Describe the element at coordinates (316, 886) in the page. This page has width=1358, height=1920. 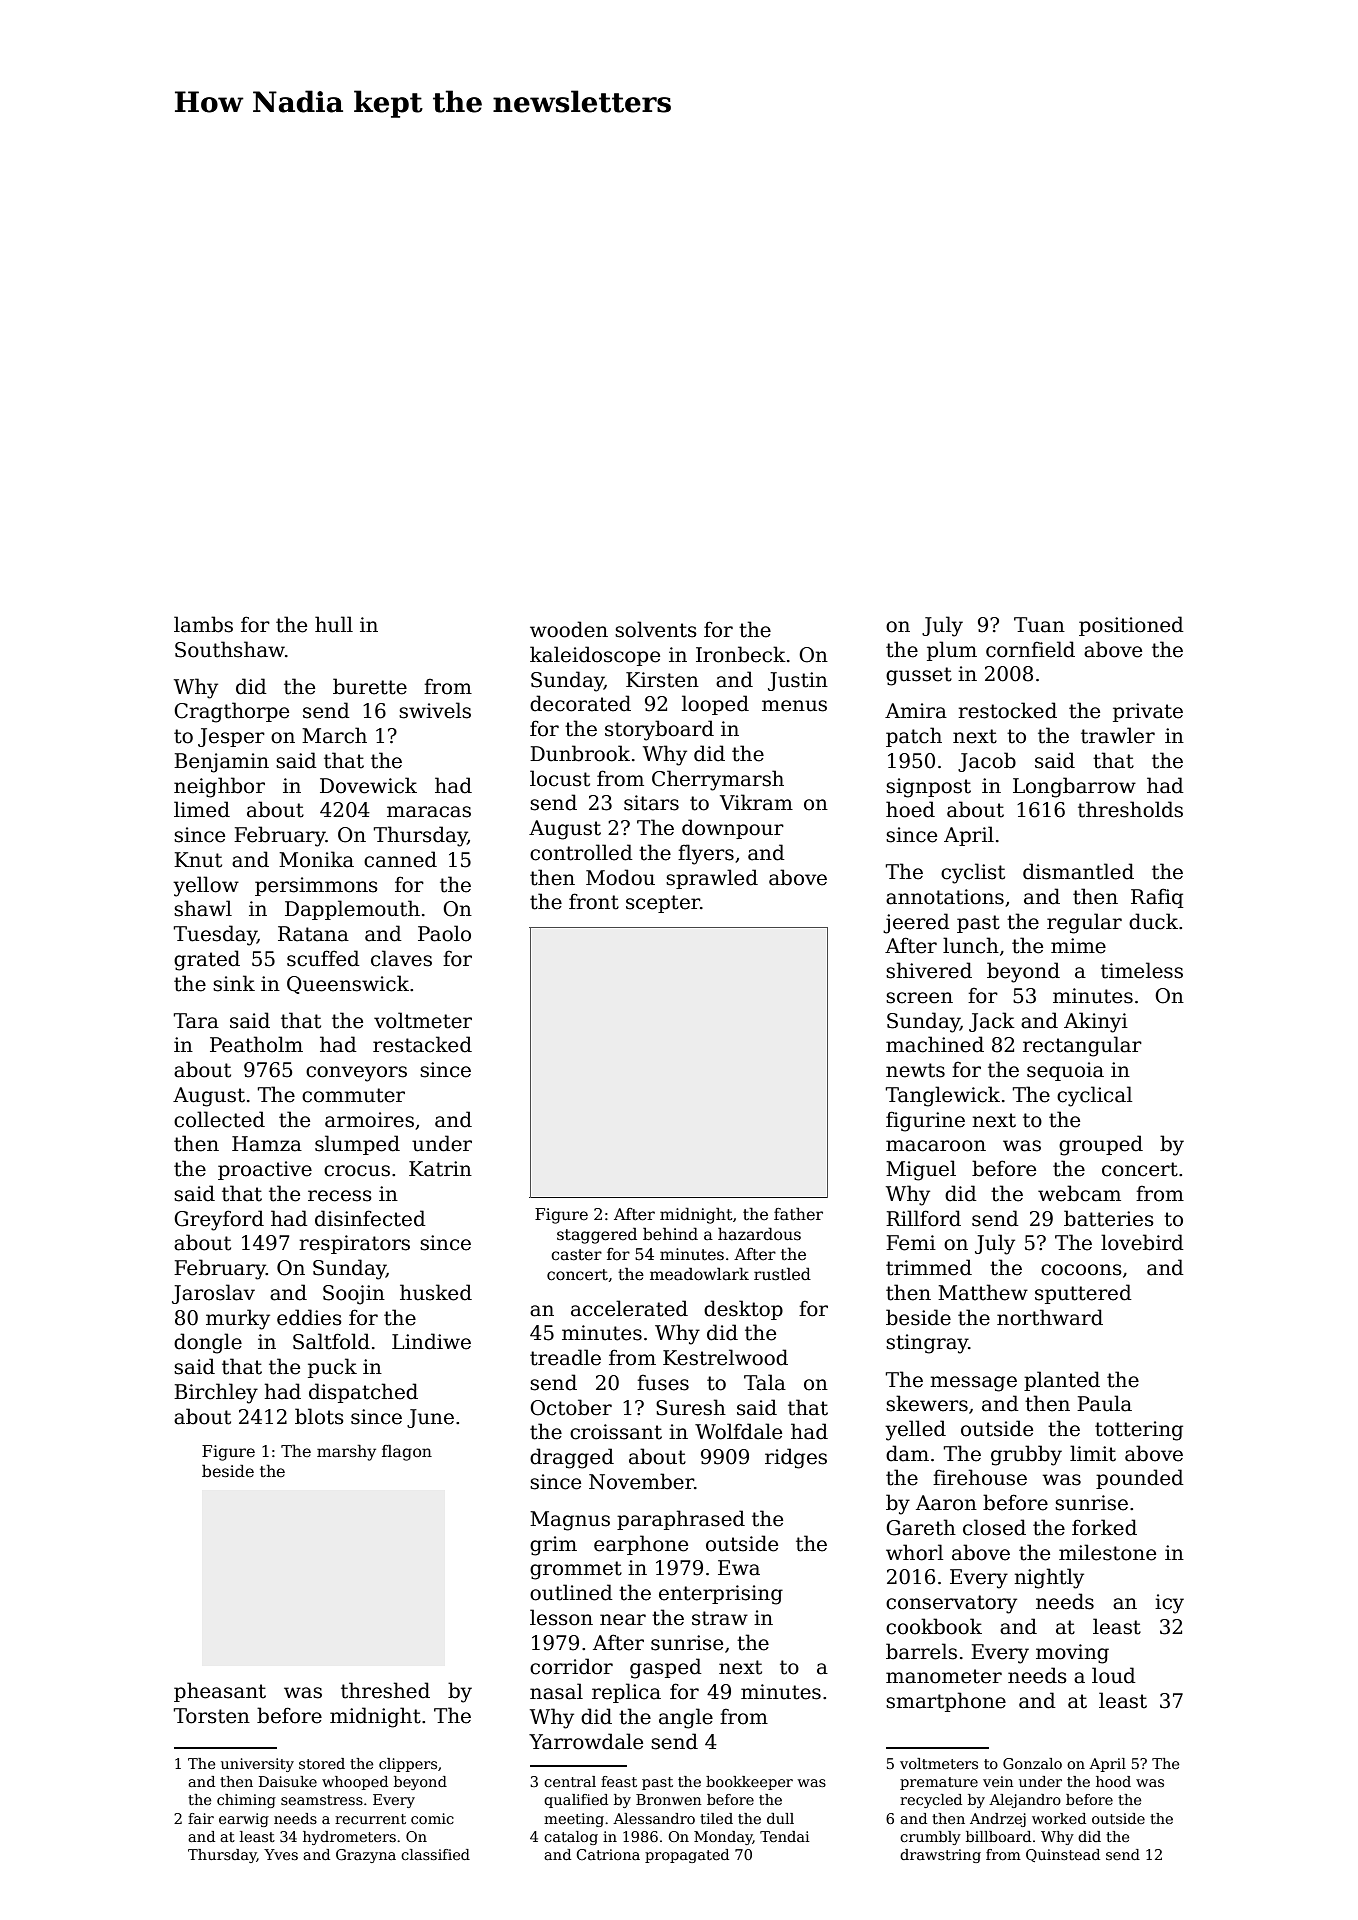
I see `persimmons` at that location.
